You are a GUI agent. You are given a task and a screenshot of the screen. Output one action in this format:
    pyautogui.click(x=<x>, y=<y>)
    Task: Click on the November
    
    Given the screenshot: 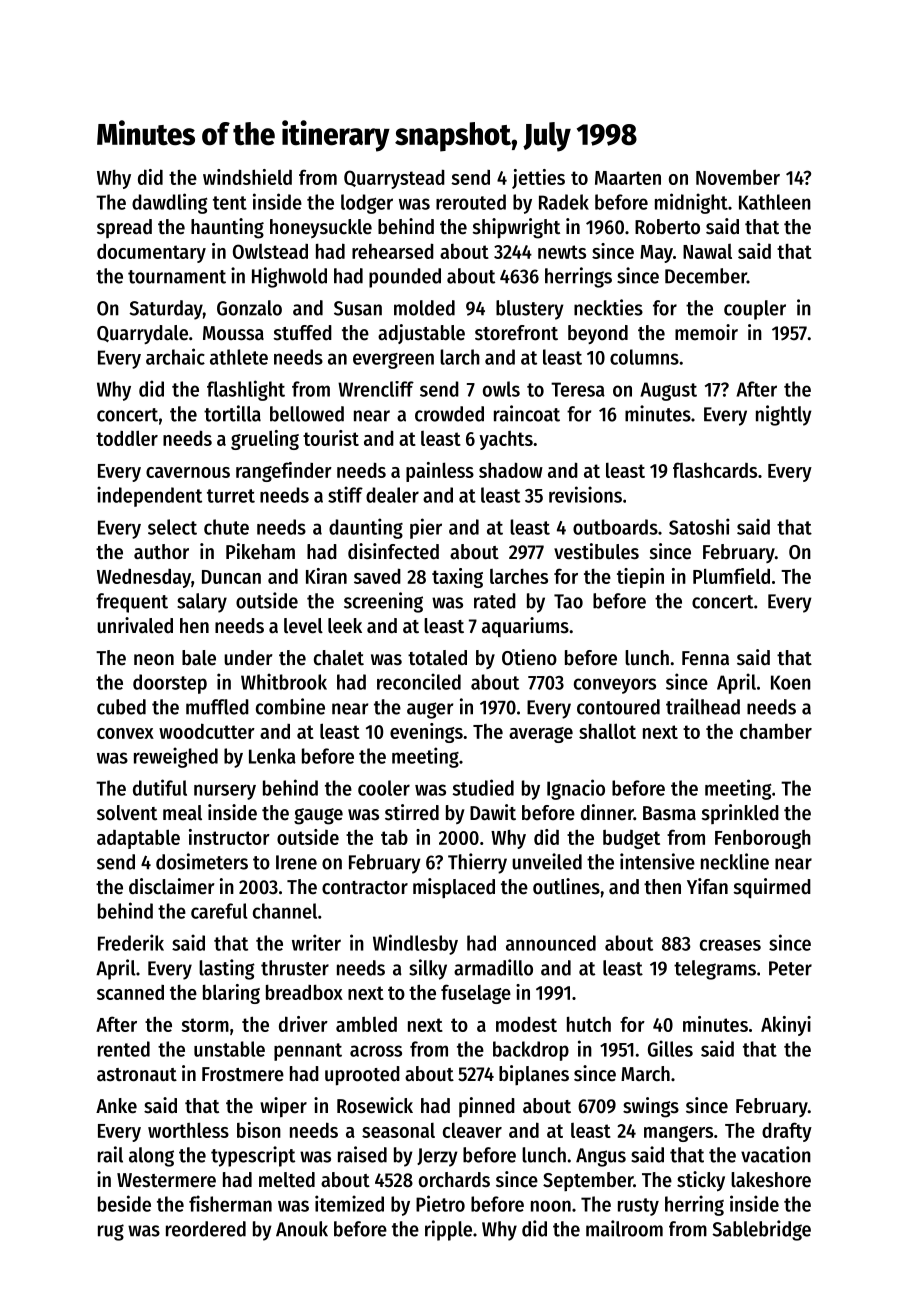 What is the action you would take?
    pyautogui.click(x=738, y=177)
